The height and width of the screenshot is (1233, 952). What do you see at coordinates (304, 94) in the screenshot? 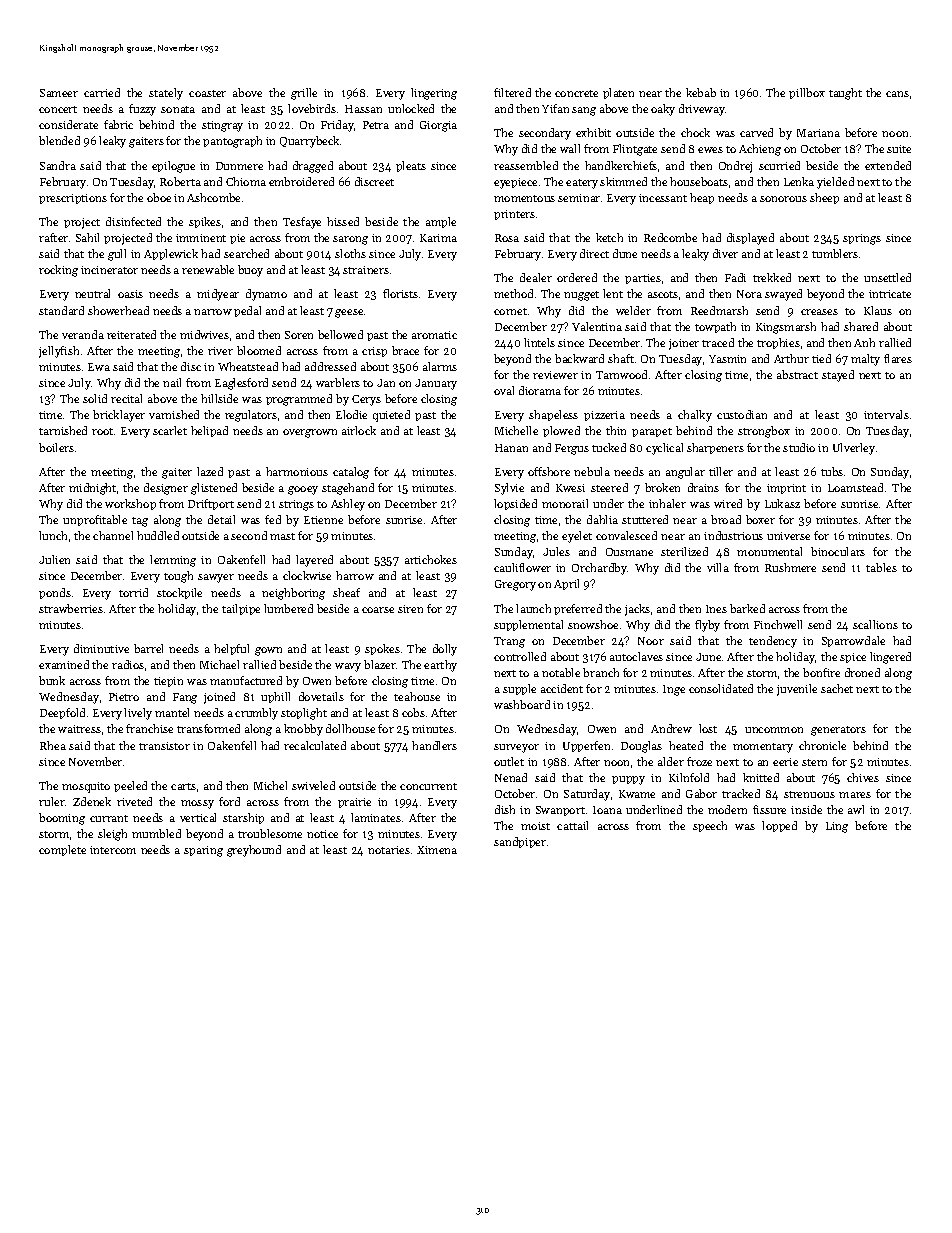
I see `grille` at bounding box center [304, 94].
